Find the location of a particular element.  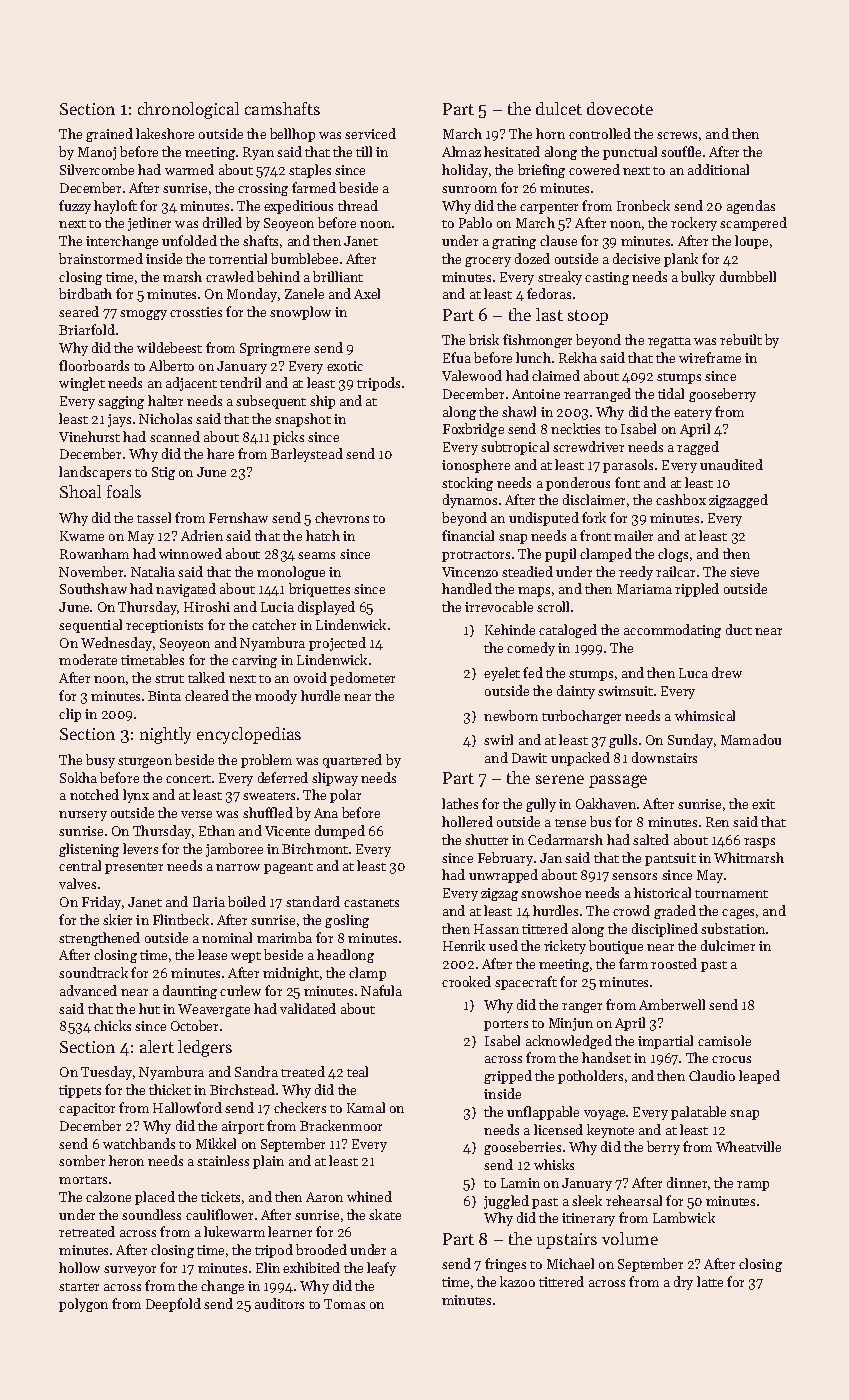

fuzzy is located at coordinates (75, 207).
